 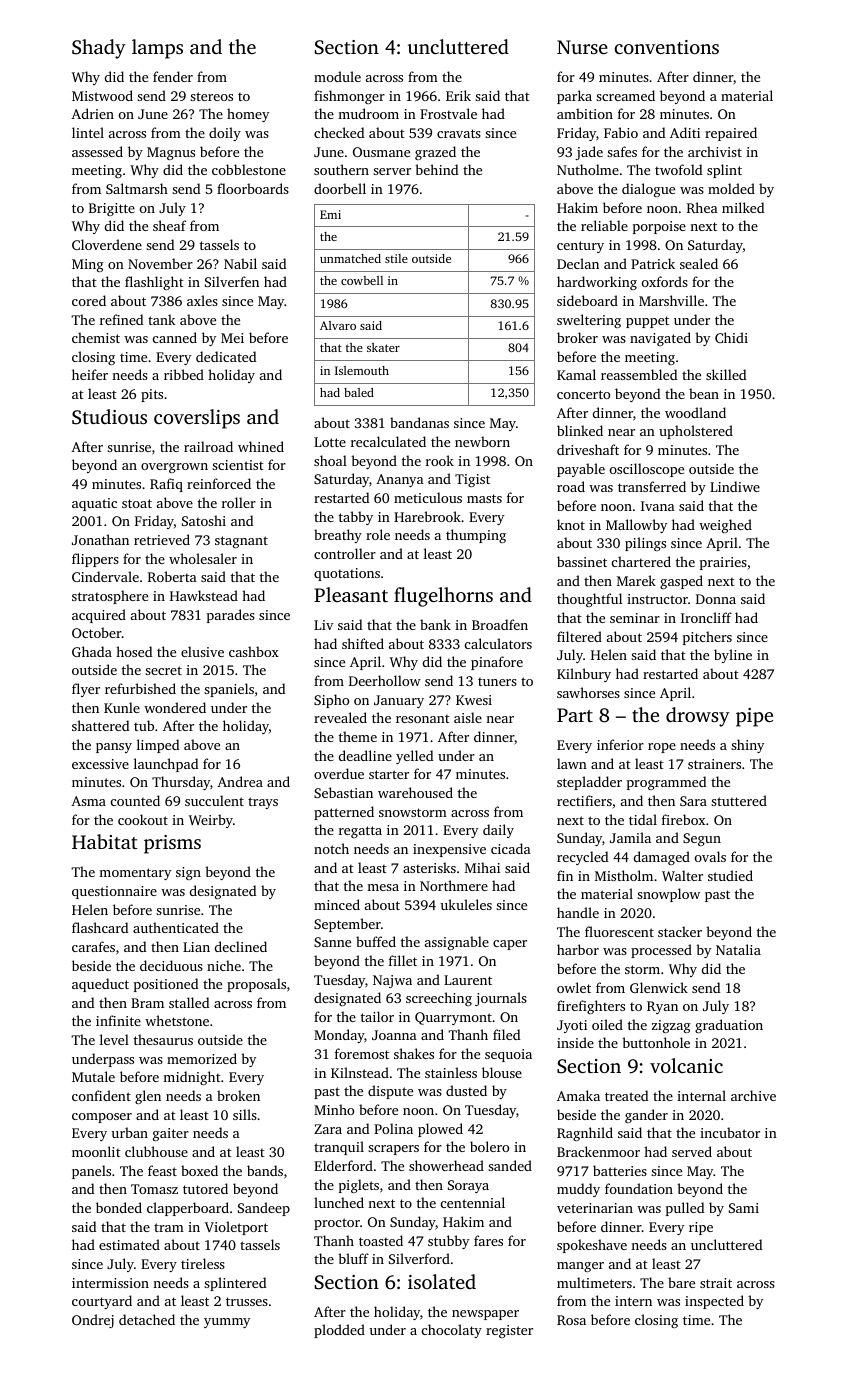 I want to click on Kunle, so click(x=122, y=707).
